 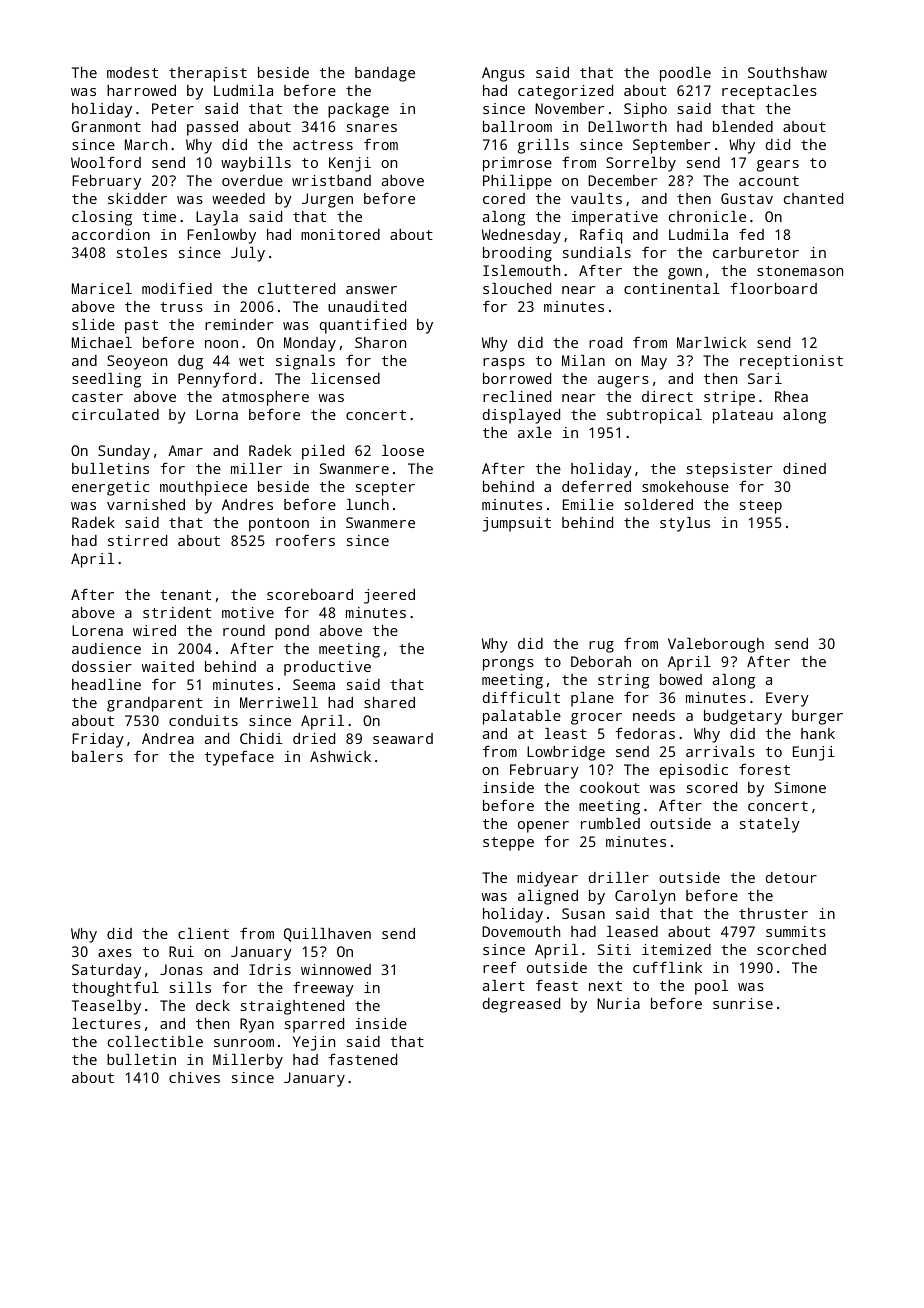 What do you see at coordinates (362, 1059) in the page?
I see `fastened` at bounding box center [362, 1059].
